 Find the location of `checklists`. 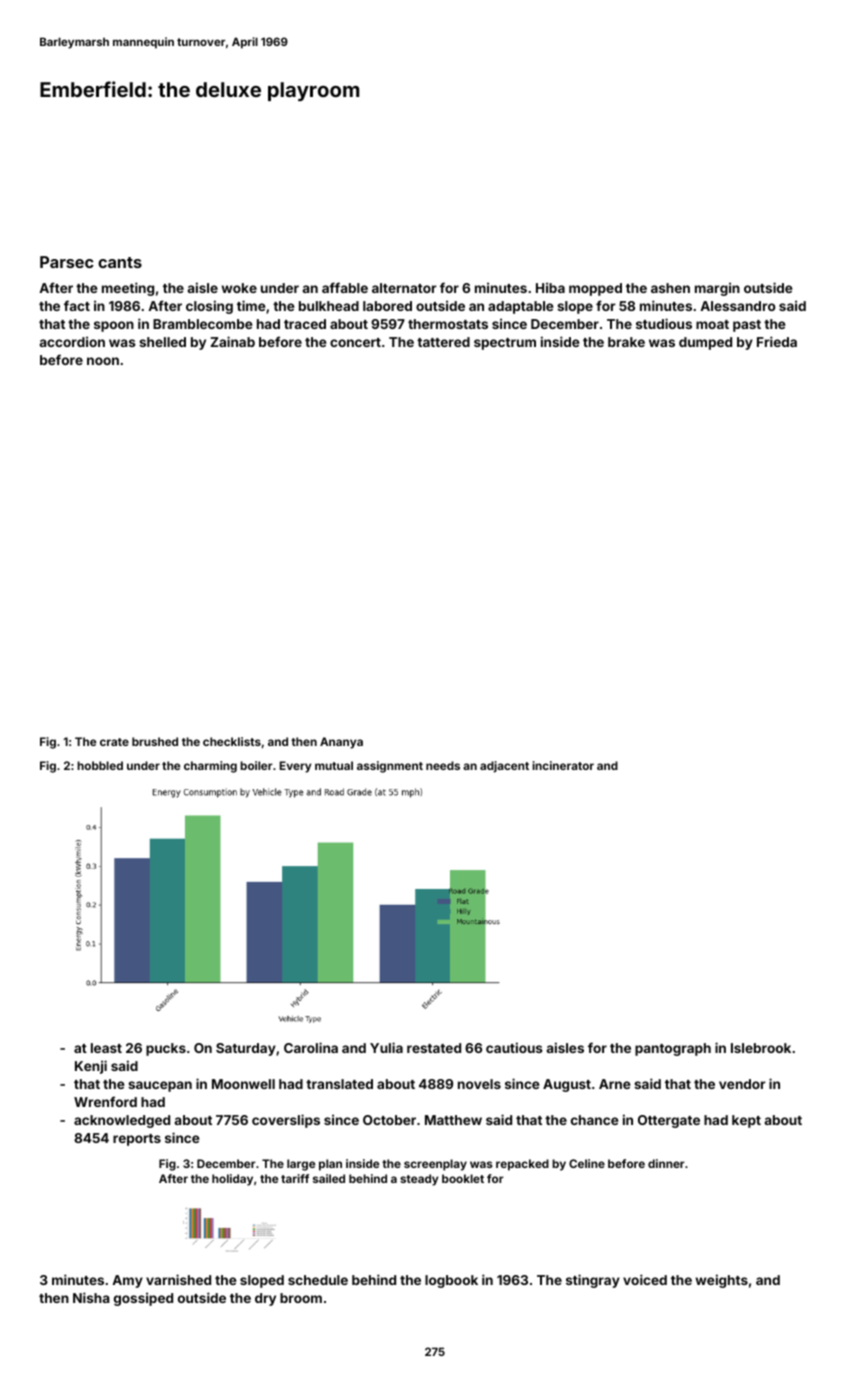

checklists is located at coordinates (232, 741).
